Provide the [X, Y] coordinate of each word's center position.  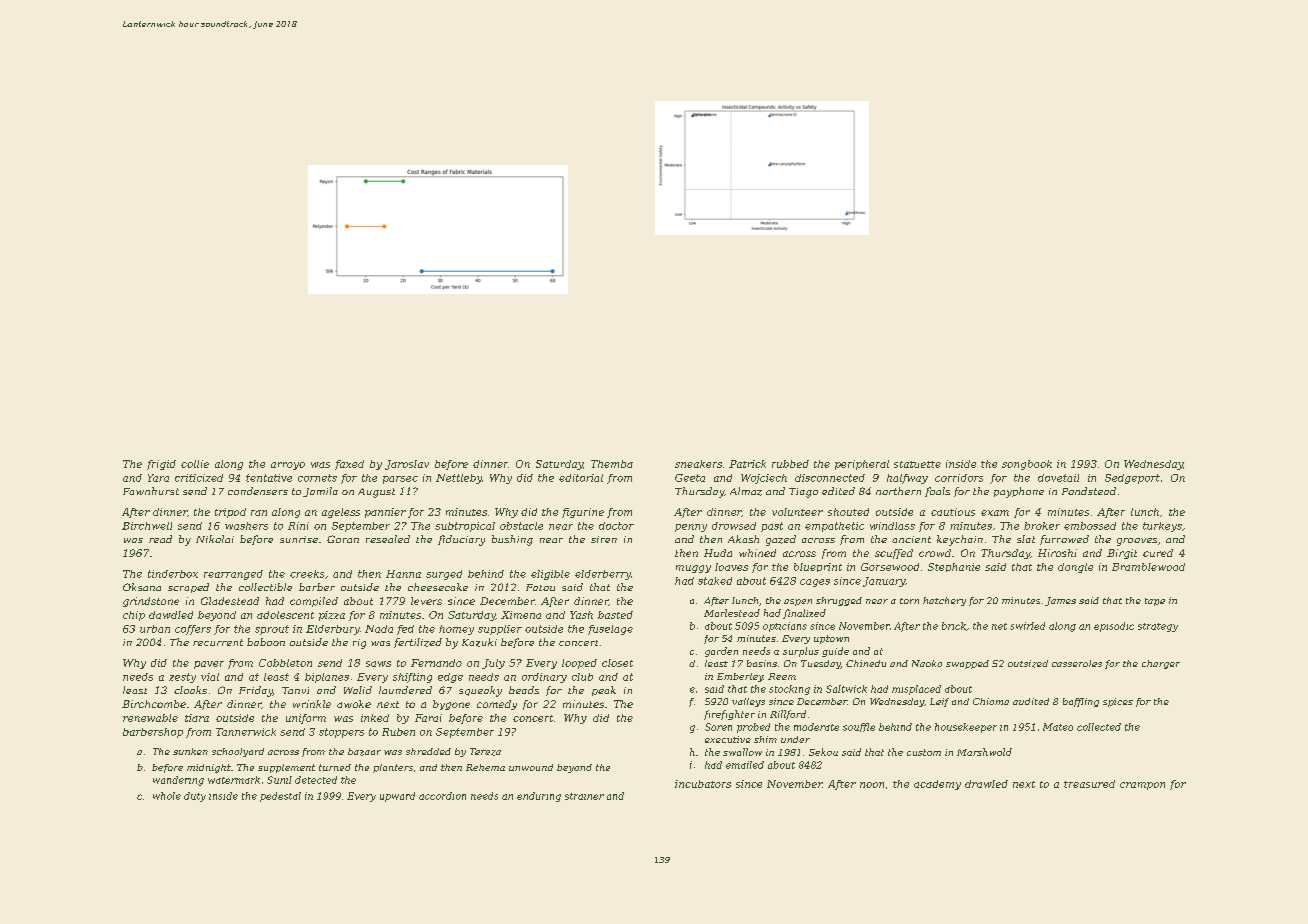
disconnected [830, 478]
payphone [1019, 492]
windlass [892, 526]
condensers [258, 491]
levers [426, 601]
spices [1118, 702]
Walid [358, 690]
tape [1155, 602]
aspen [798, 602]
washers [246, 526]
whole [167, 796]
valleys [748, 702]
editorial [581, 478]
